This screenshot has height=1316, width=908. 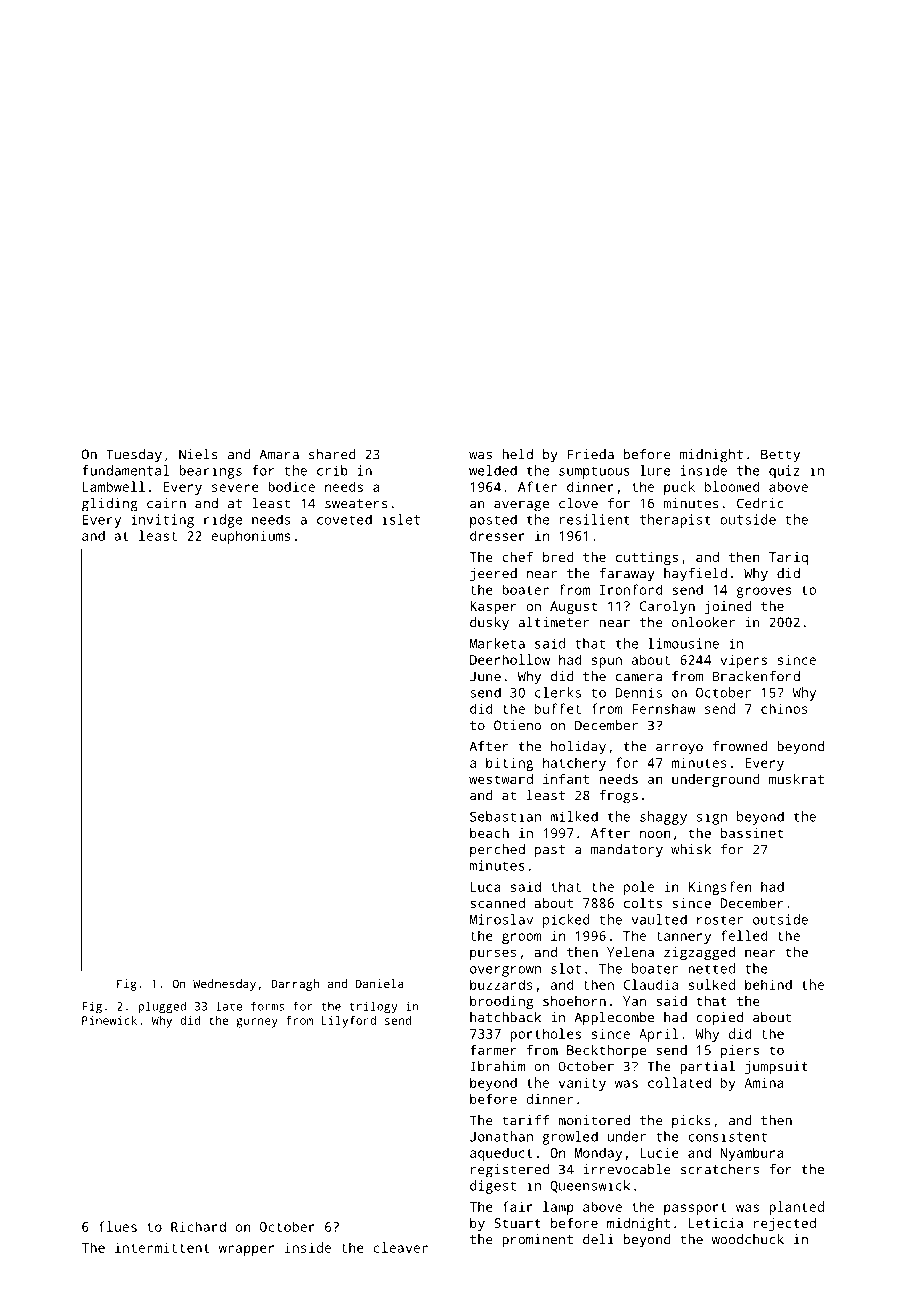 I want to click on Wednesday, so click(x=224, y=985).
